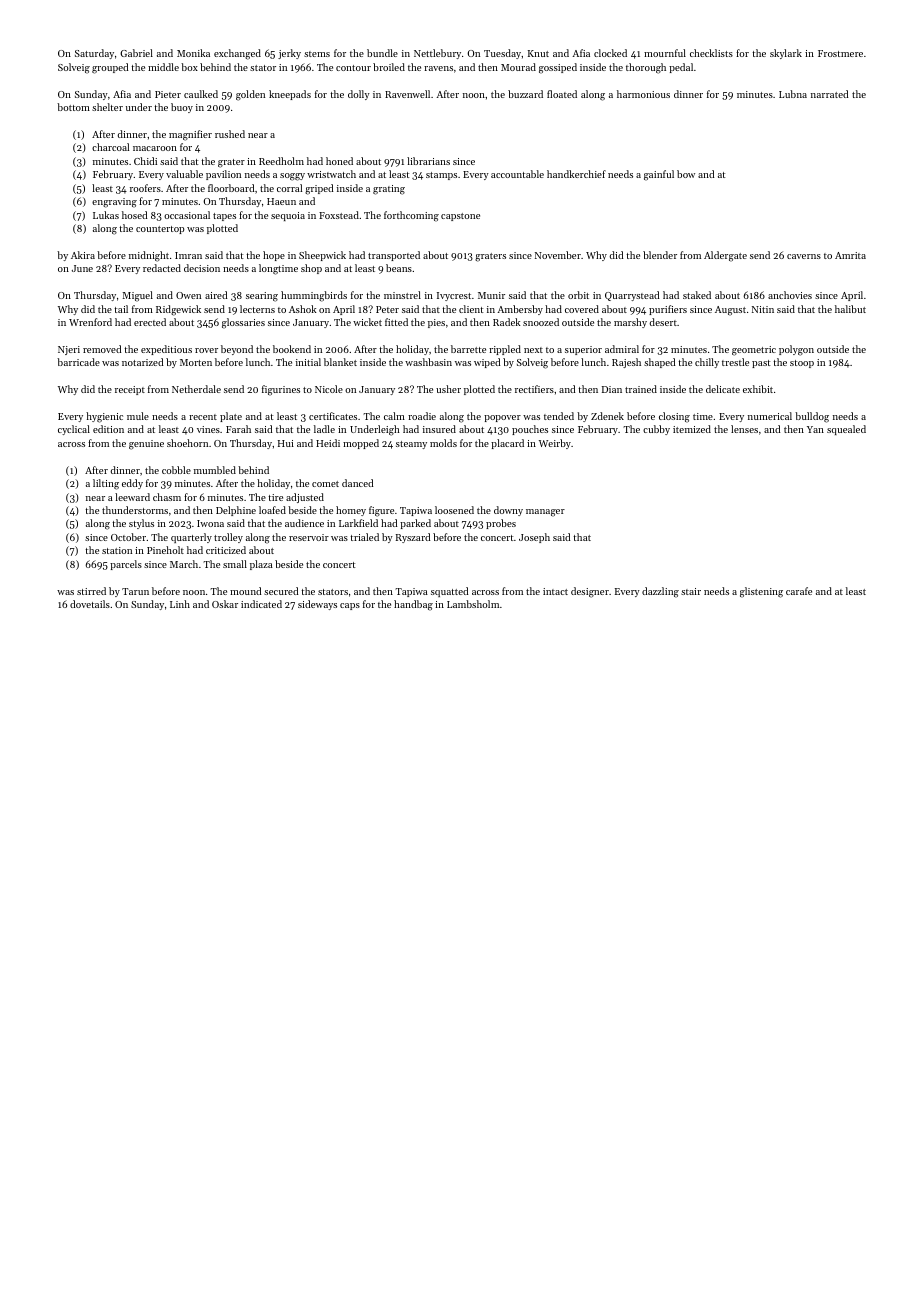  I want to click on buoy, so click(182, 108).
